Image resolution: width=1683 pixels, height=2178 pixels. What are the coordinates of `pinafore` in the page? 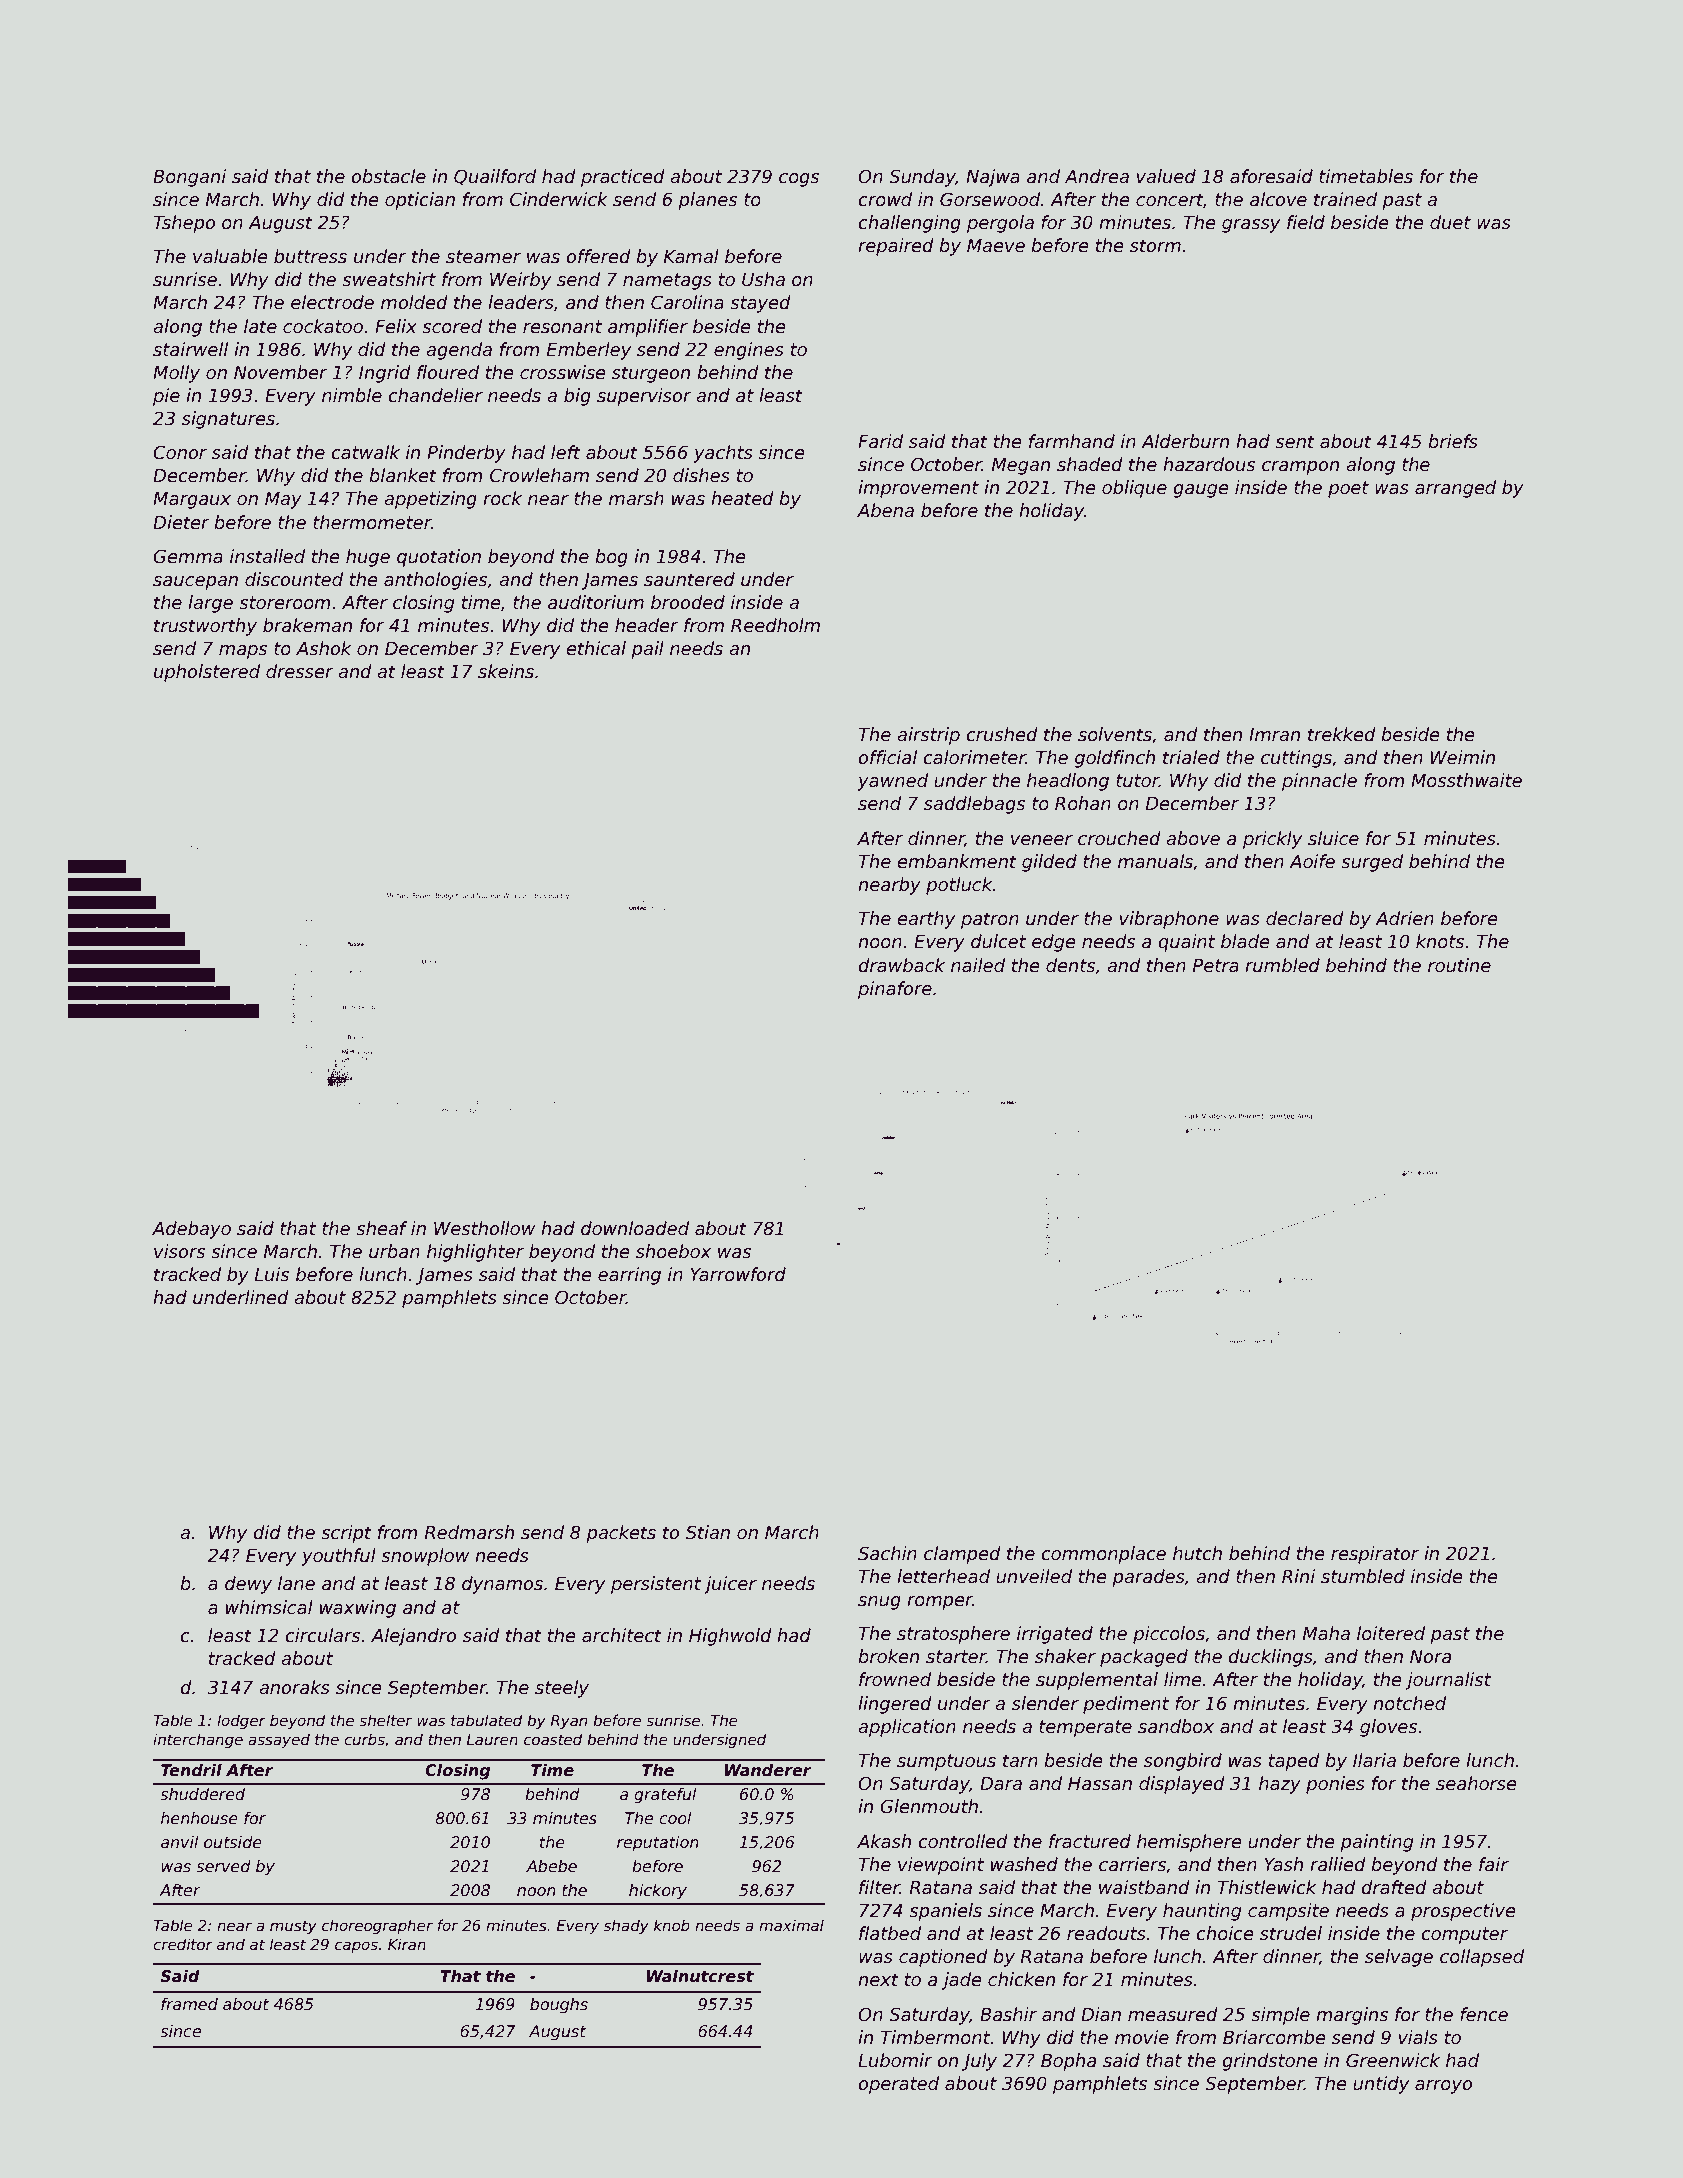 It's located at (895, 990).
